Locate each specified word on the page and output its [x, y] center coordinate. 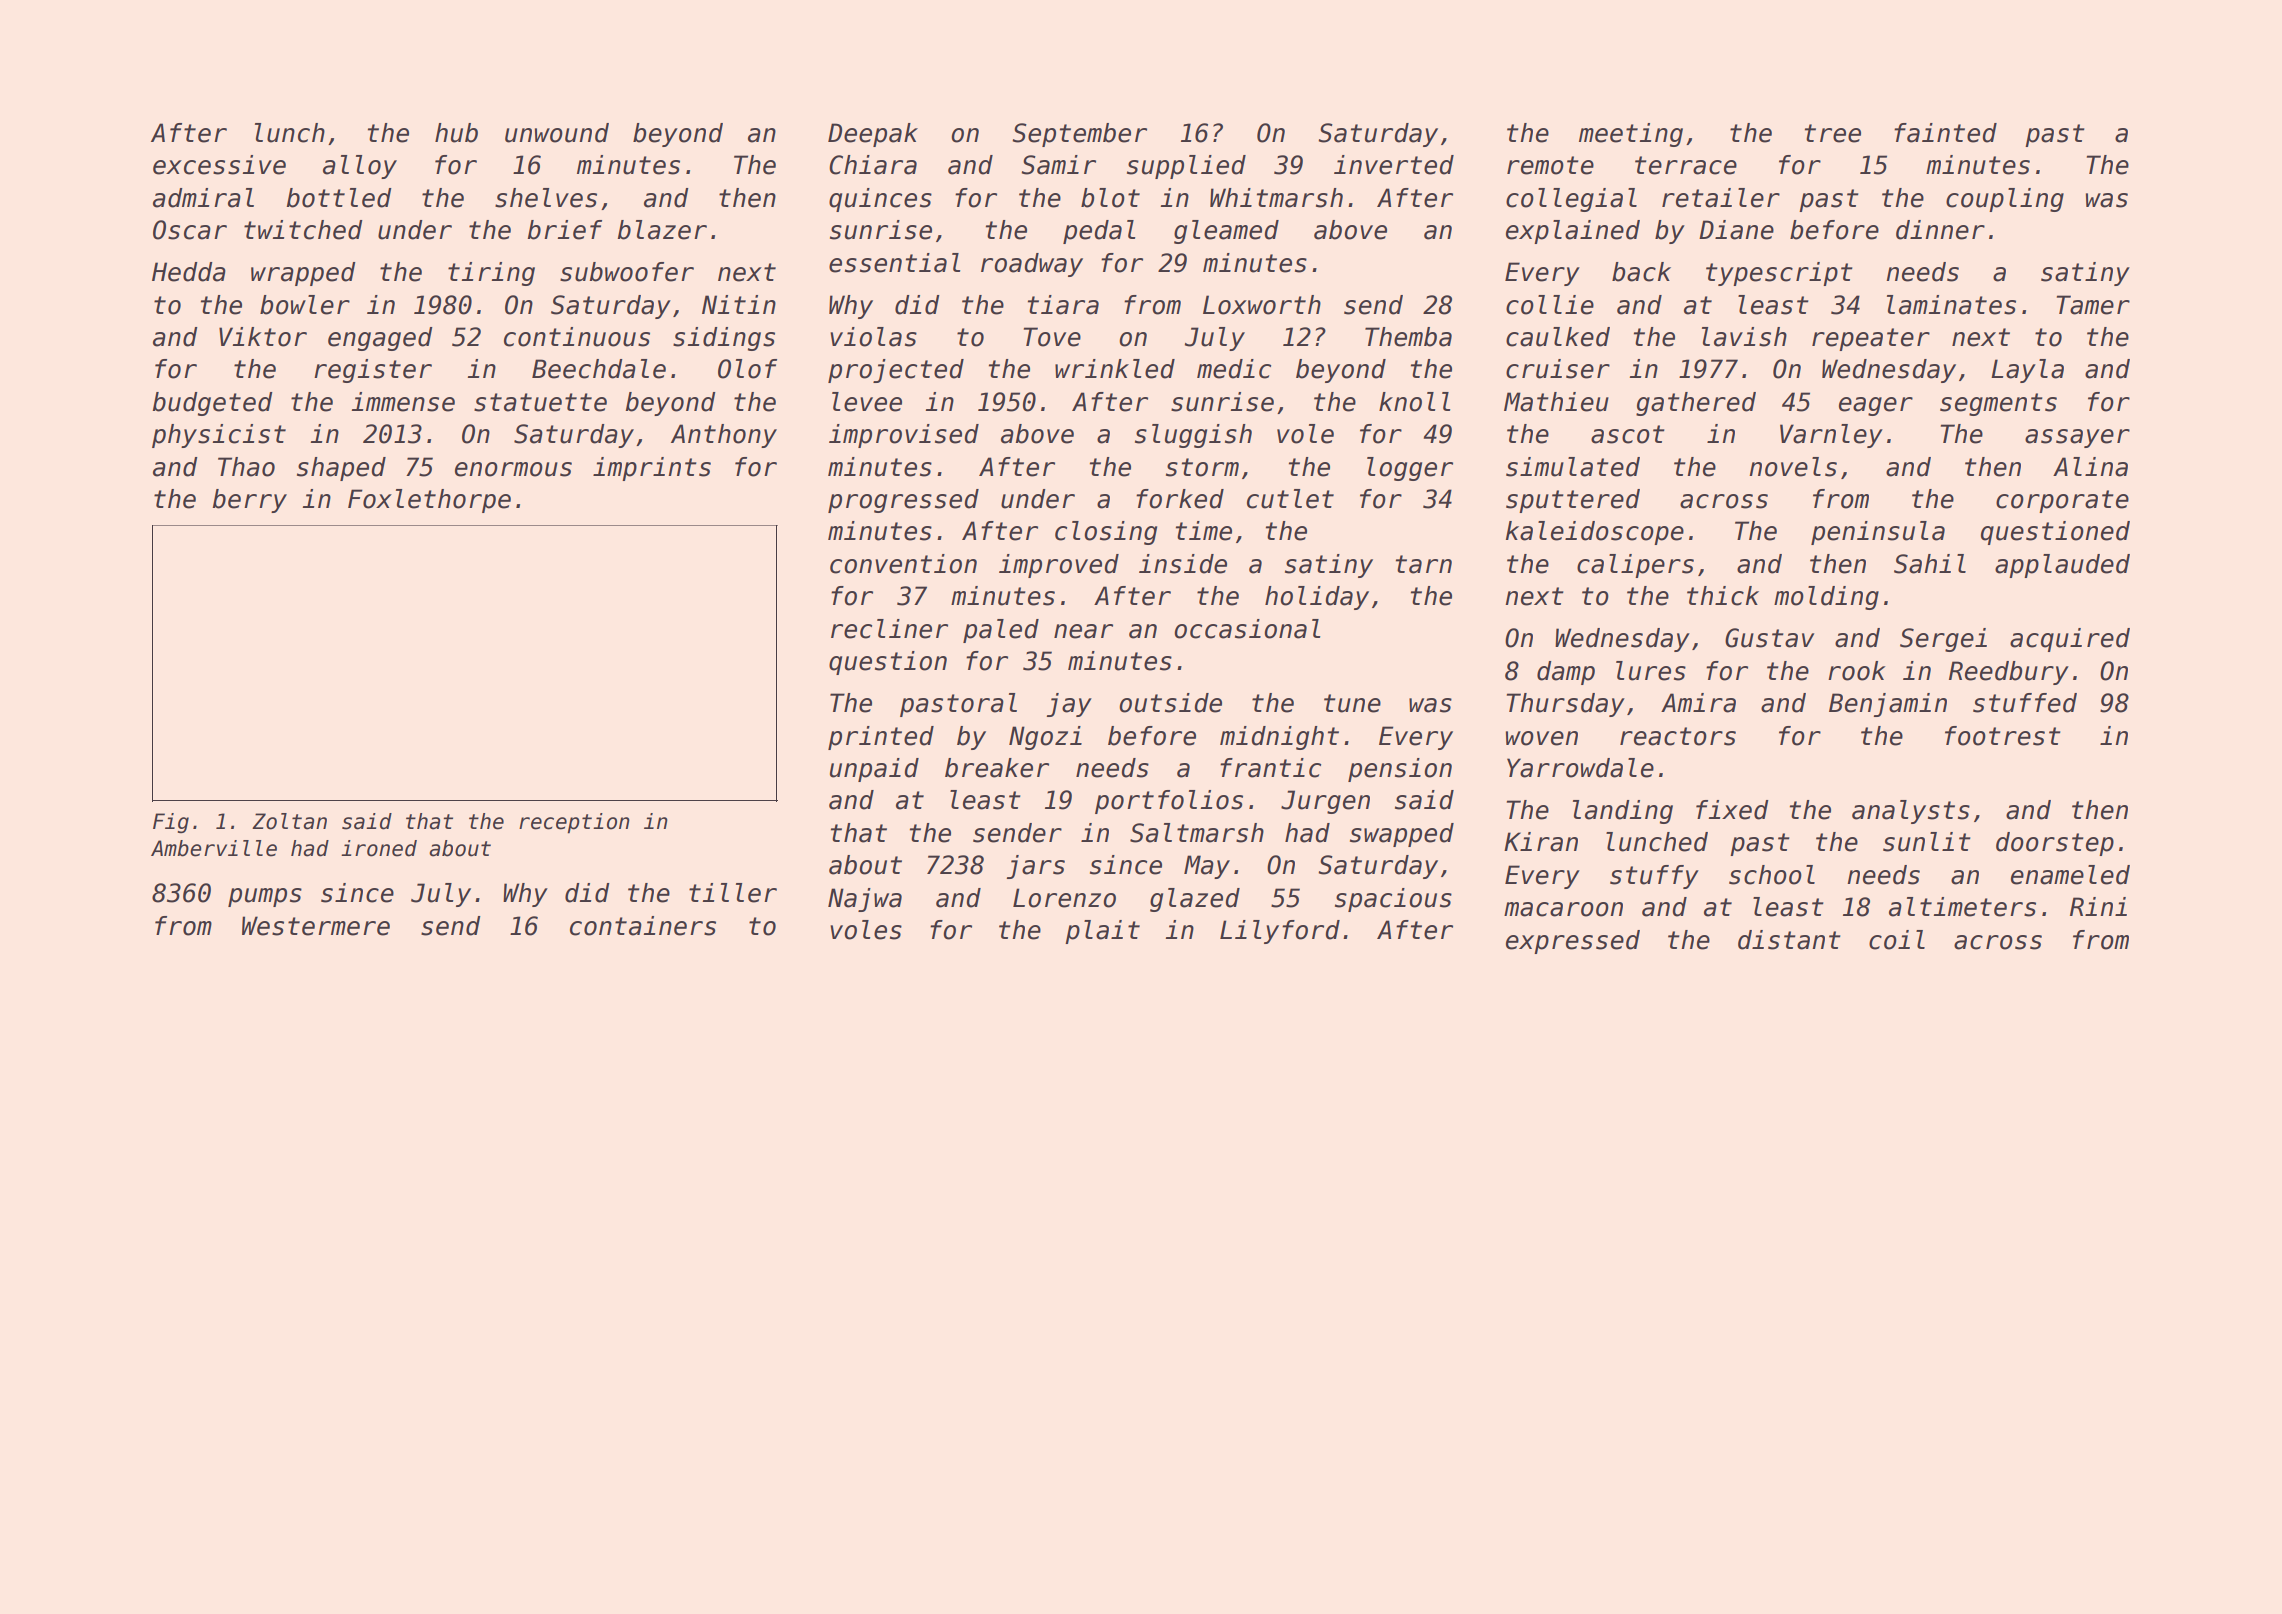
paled [1001, 631]
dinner [1940, 230]
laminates [1951, 305]
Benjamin [1888, 705]
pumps [265, 897]
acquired [2070, 640]
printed [881, 738]
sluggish [1193, 436]
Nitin [739, 304]
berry [250, 501]
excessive [219, 165]
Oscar [190, 230]
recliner [889, 629]
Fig [171, 823]
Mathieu [1556, 402]
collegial [1571, 200]
